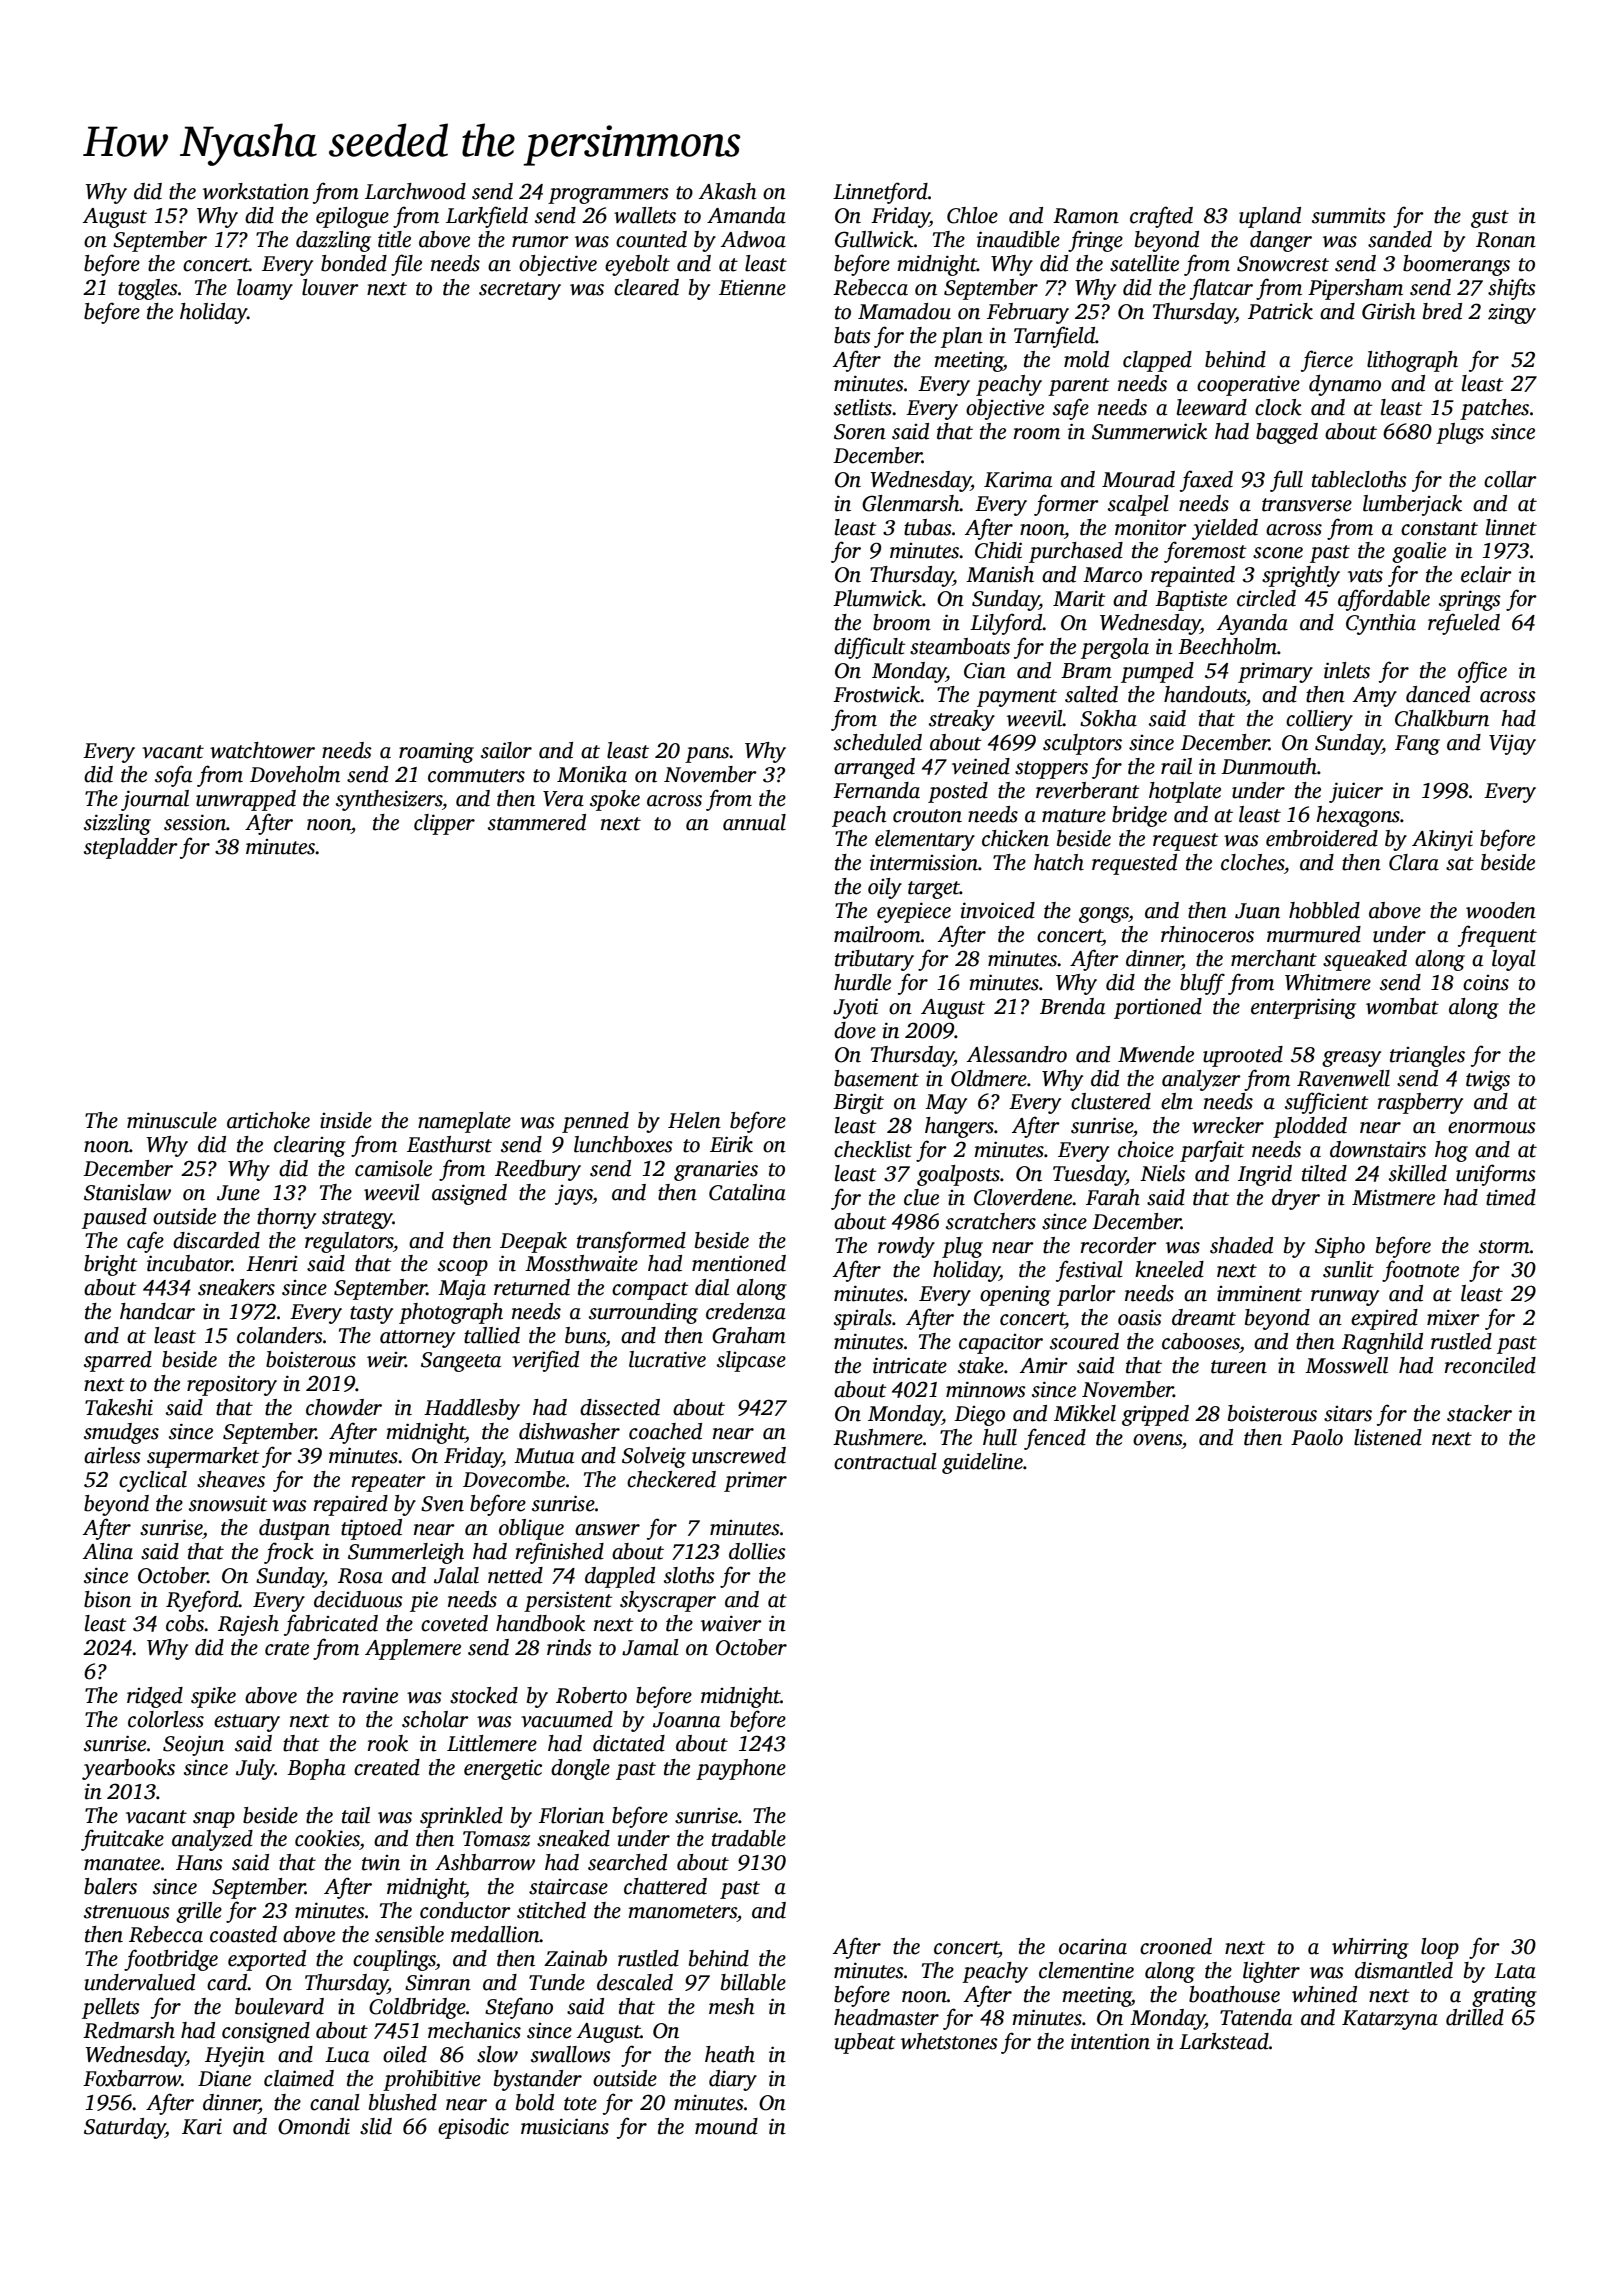 This page has height=2292, width=1620. Describe the element at coordinates (727, 191) in the page. I see `Akash` at that location.
